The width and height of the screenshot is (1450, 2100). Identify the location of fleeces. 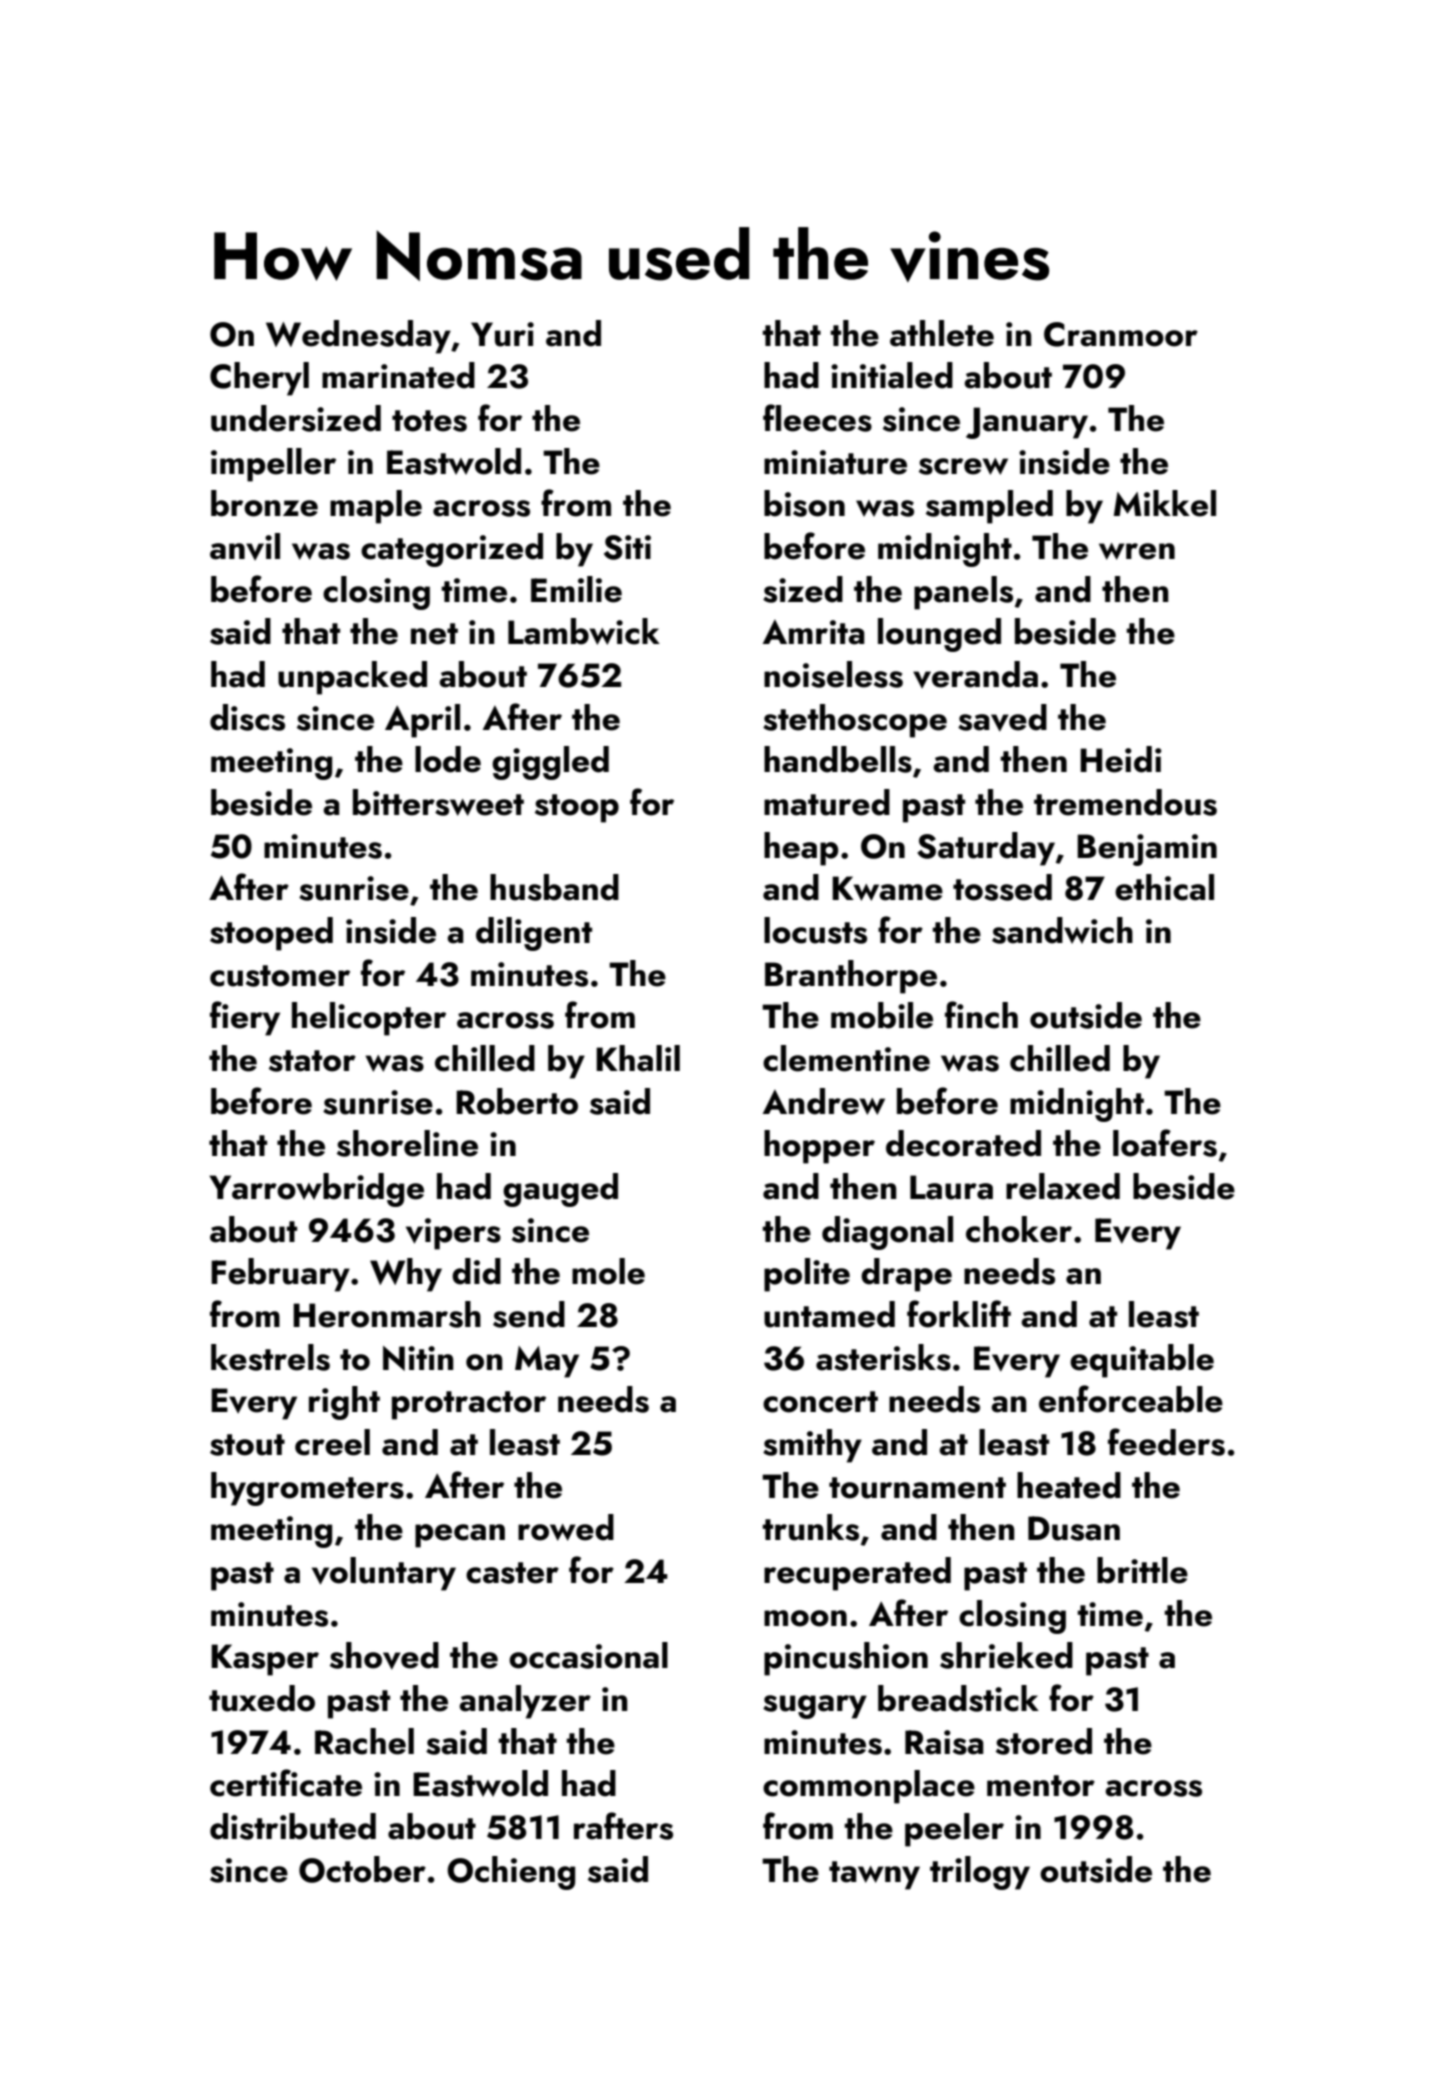
(817, 418).
